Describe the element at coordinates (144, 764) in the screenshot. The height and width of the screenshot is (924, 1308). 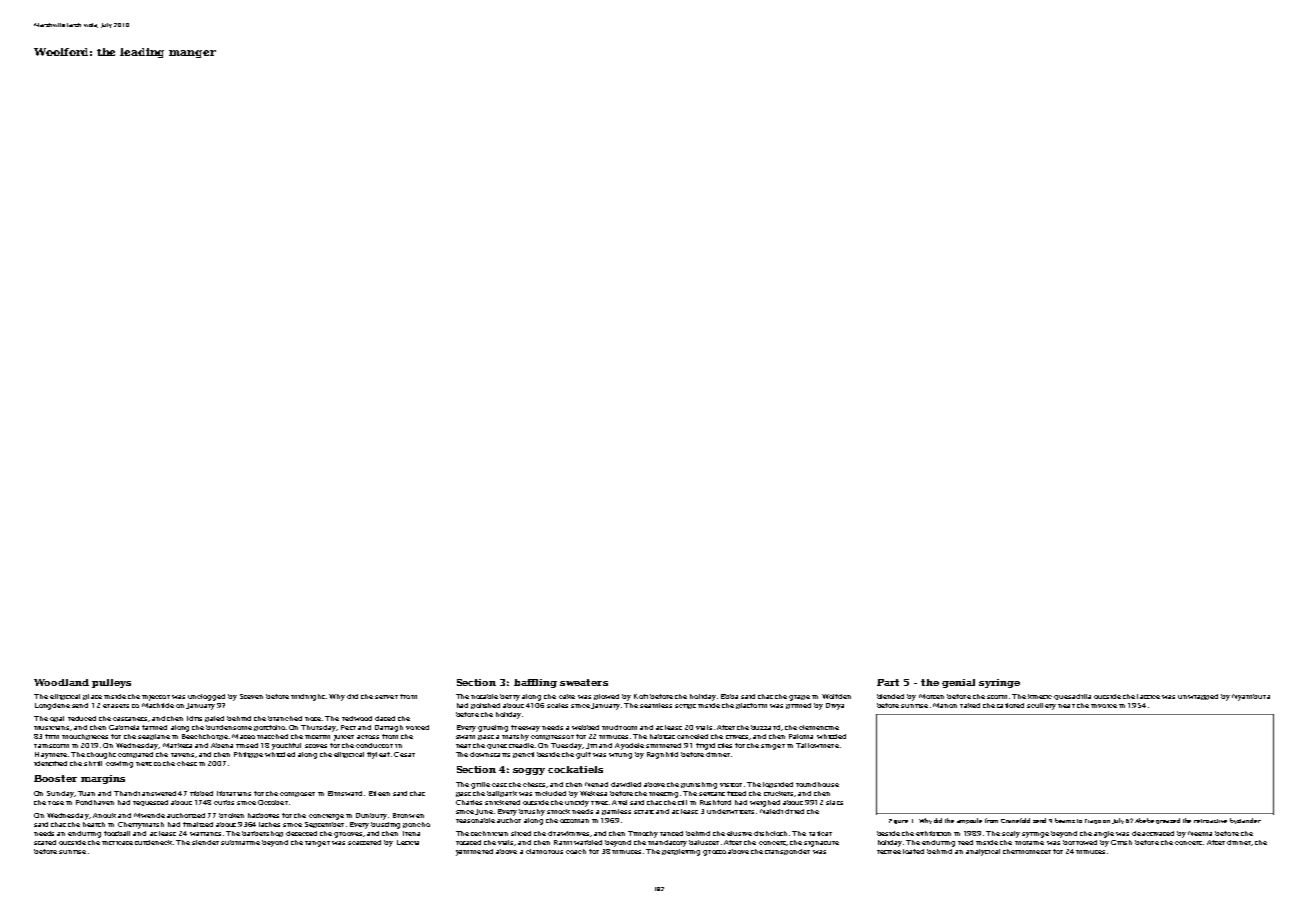
I see `next` at that location.
